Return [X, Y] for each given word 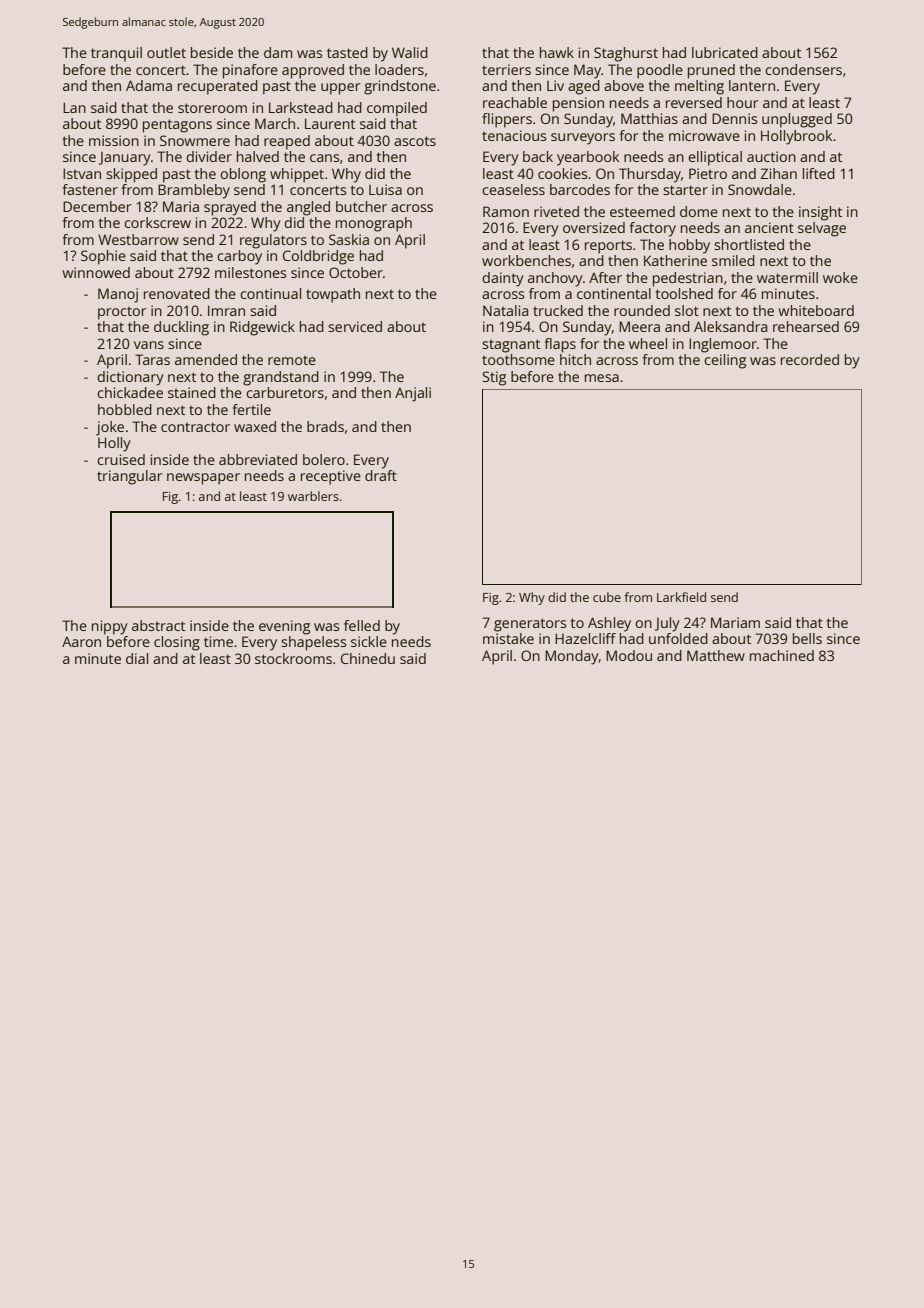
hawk [557, 52]
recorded [810, 359]
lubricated [725, 52]
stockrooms [293, 658]
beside [212, 52]
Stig [494, 378]
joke [110, 428]
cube [607, 597]
